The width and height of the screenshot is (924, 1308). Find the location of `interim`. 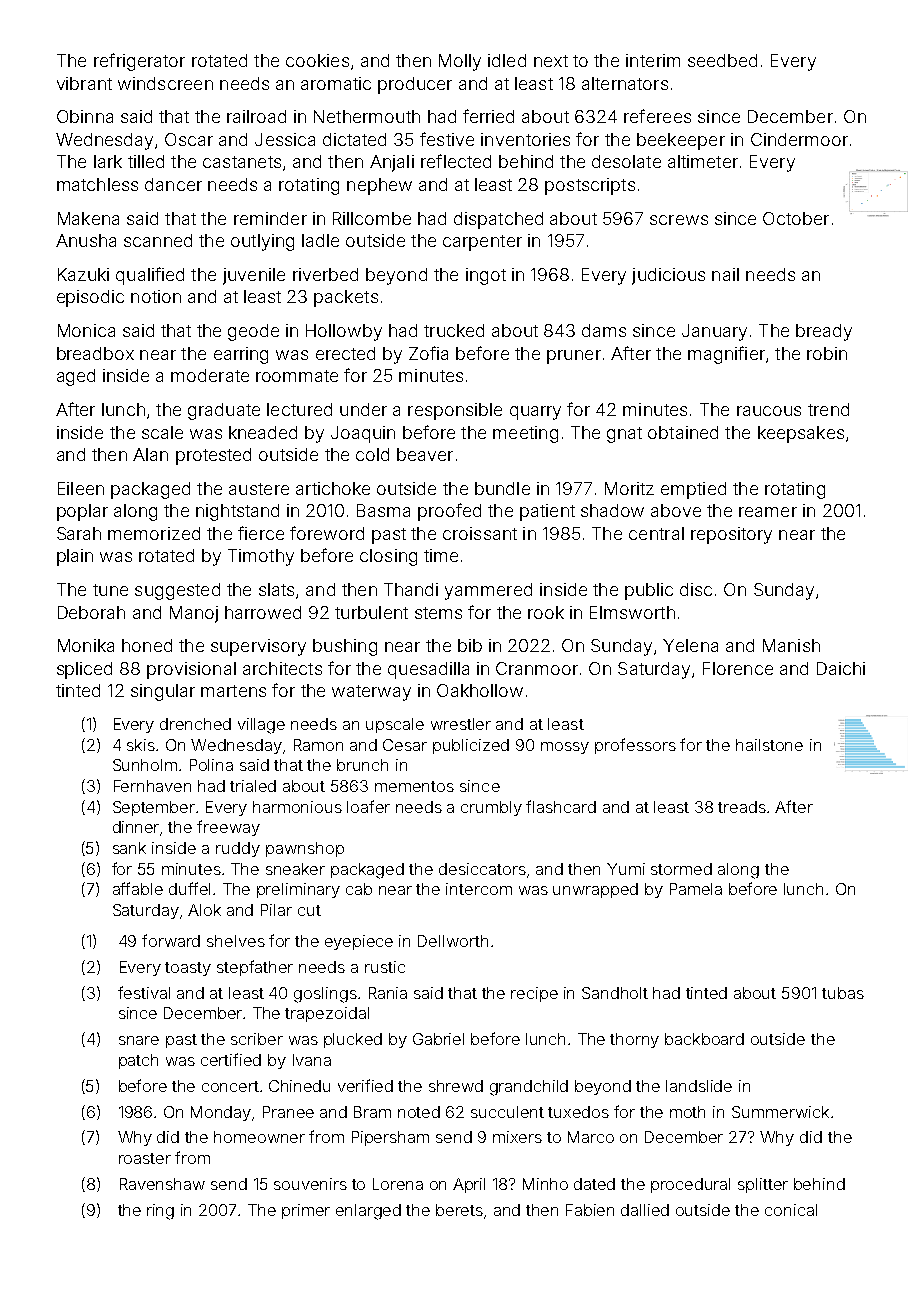

interim is located at coordinates (653, 60).
